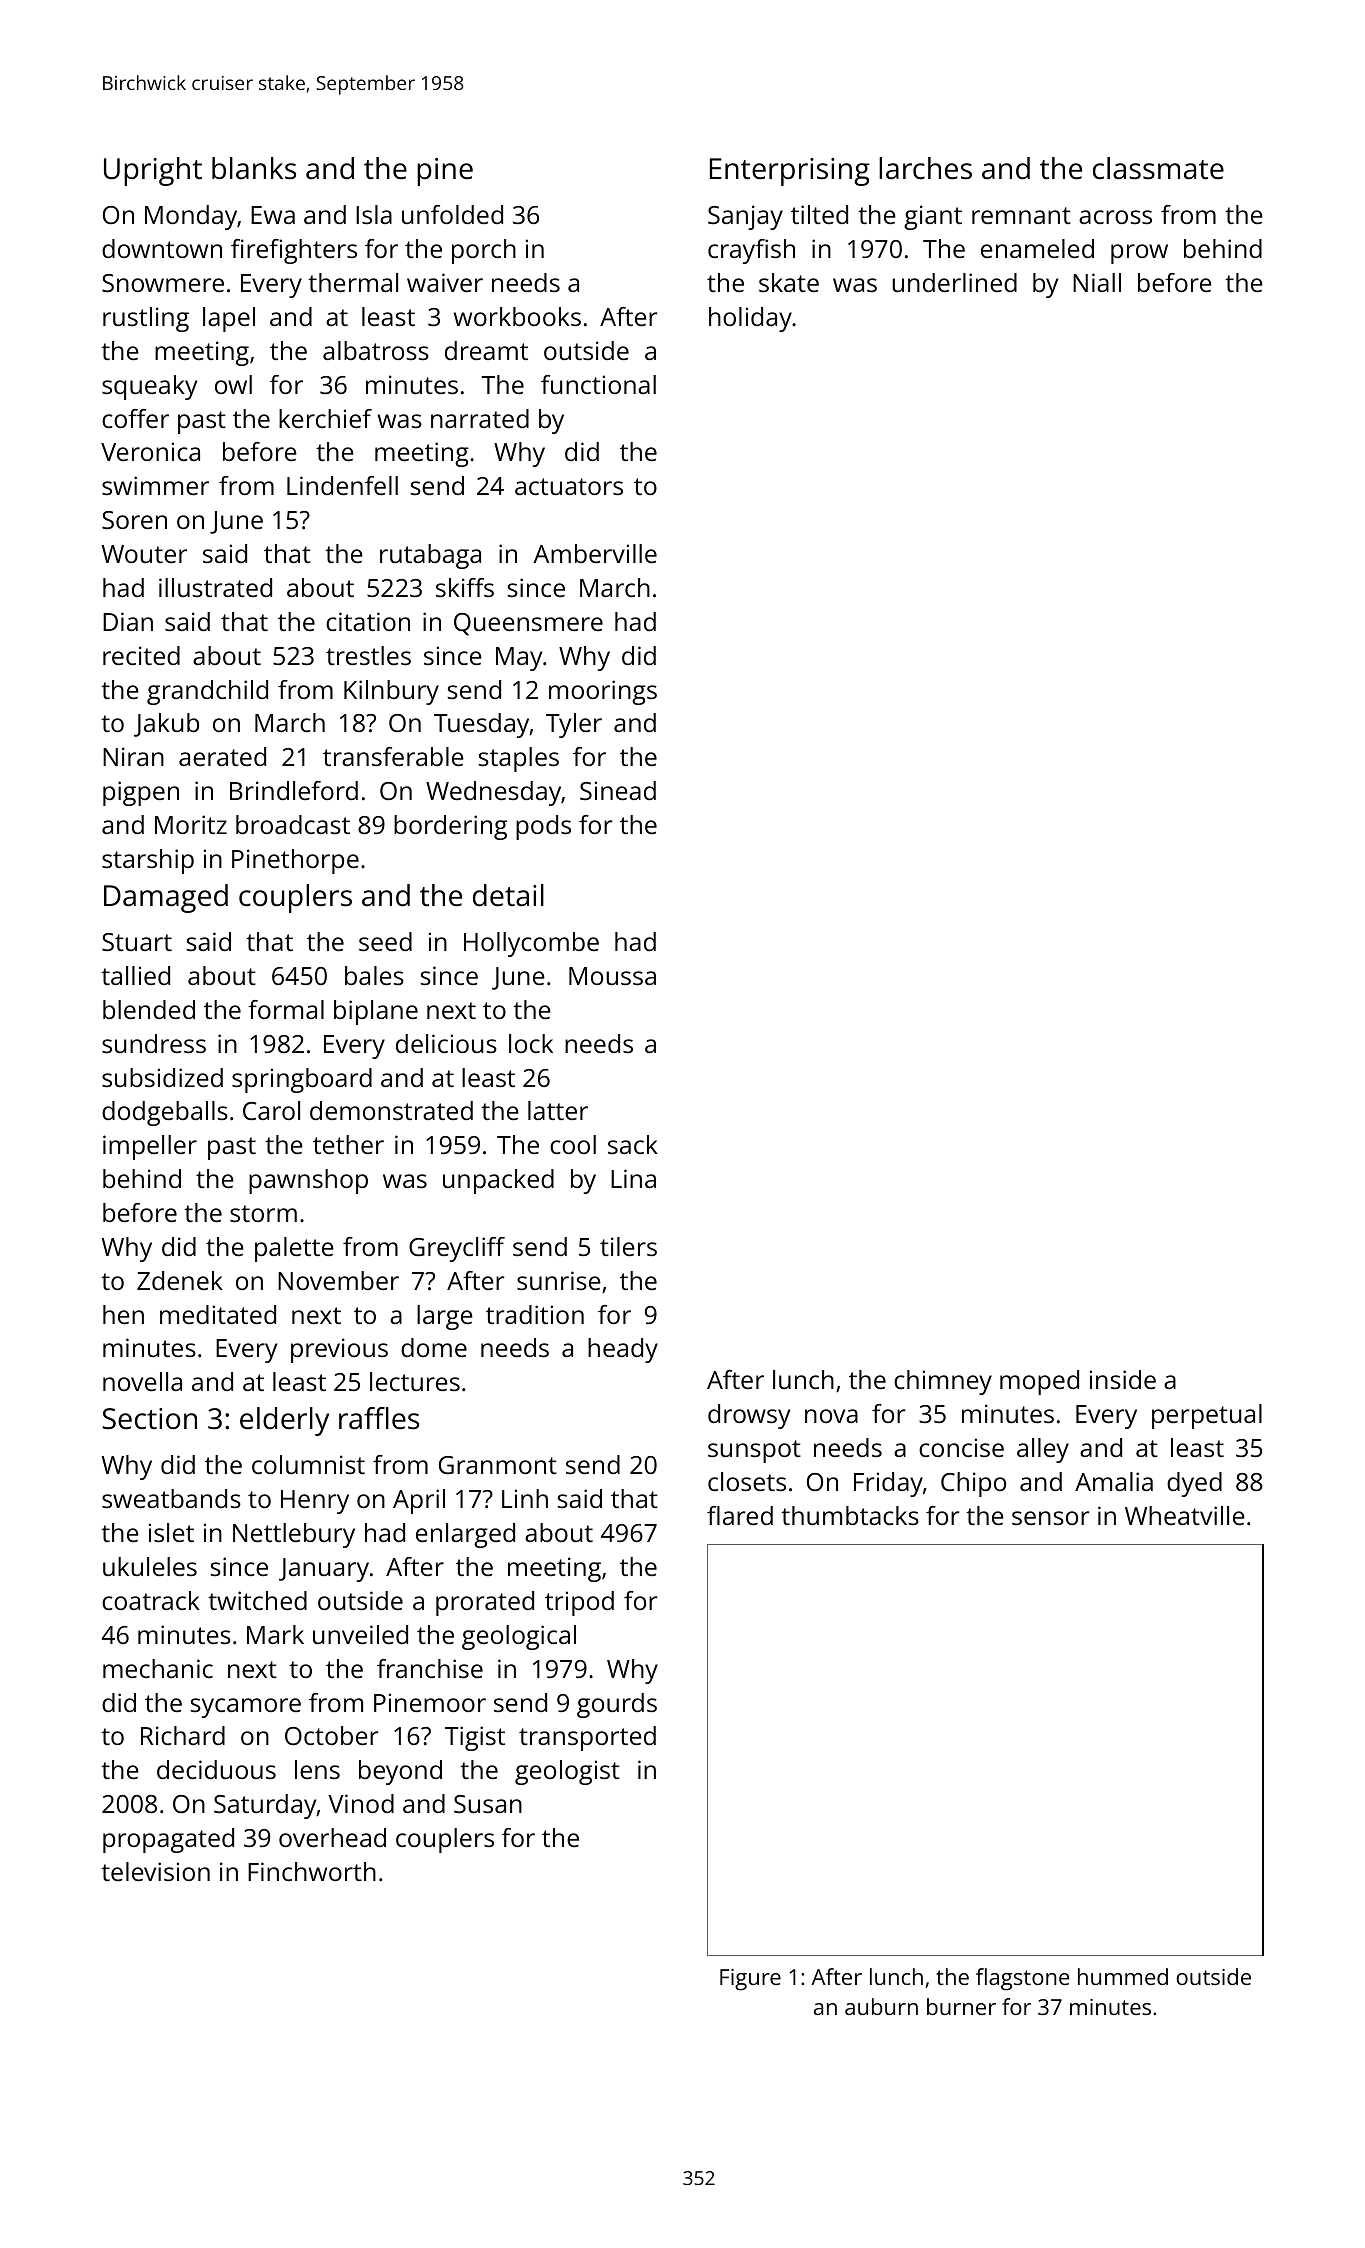 This image has height=2248, width=1365. What do you see at coordinates (603, 692) in the image?
I see `moorings` at bounding box center [603, 692].
